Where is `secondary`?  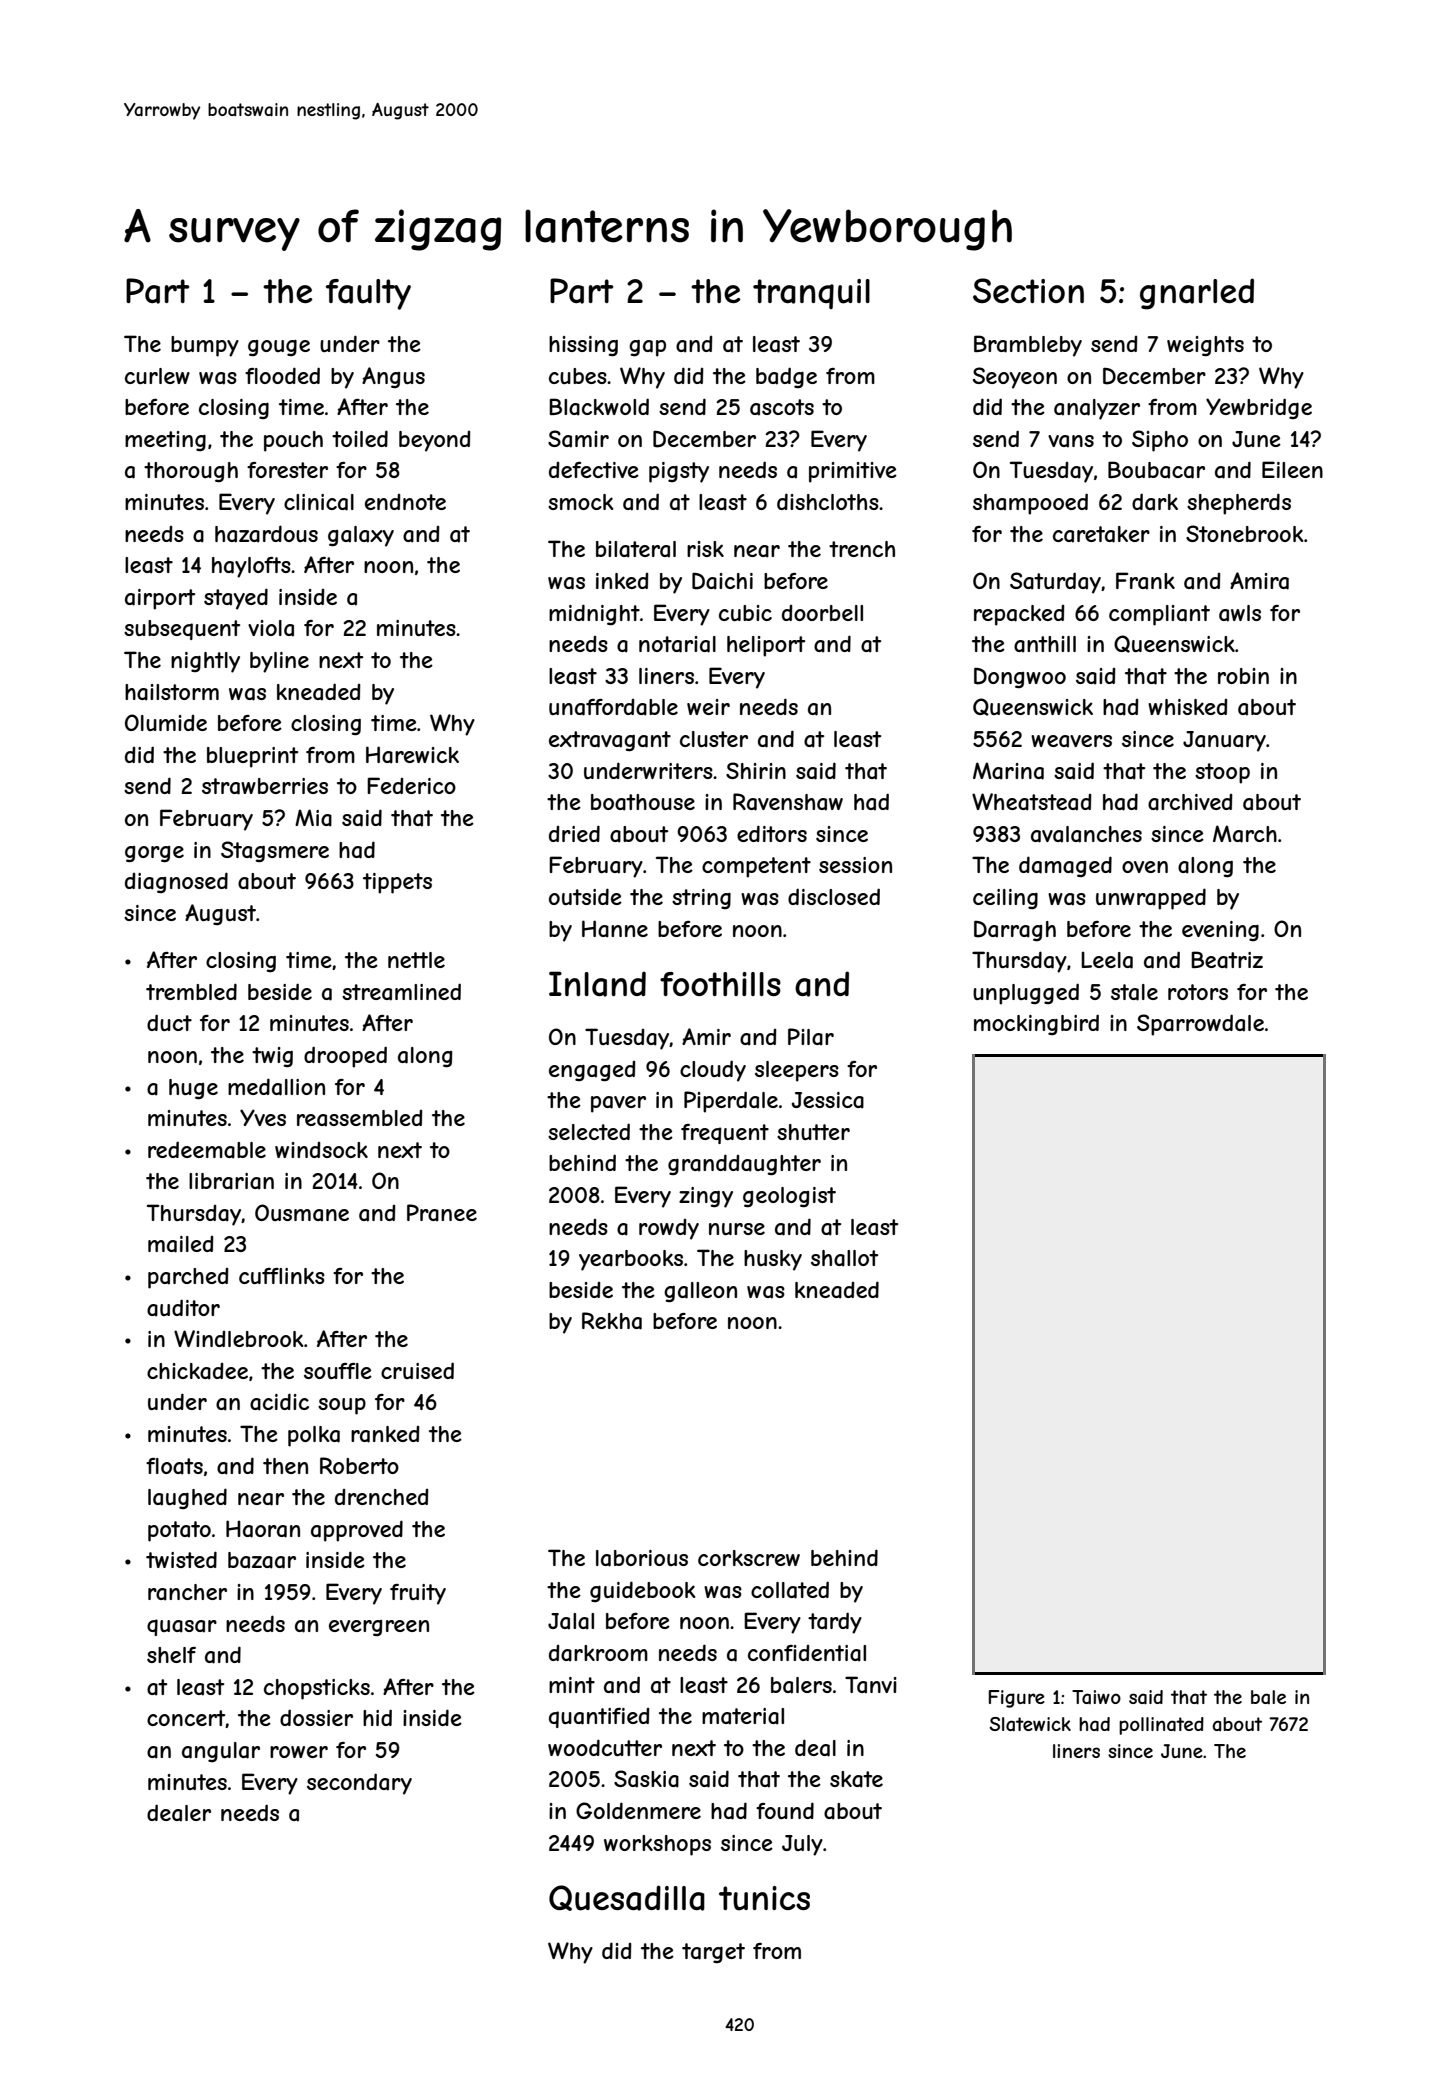 secondary is located at coordinates (359, 1784).
